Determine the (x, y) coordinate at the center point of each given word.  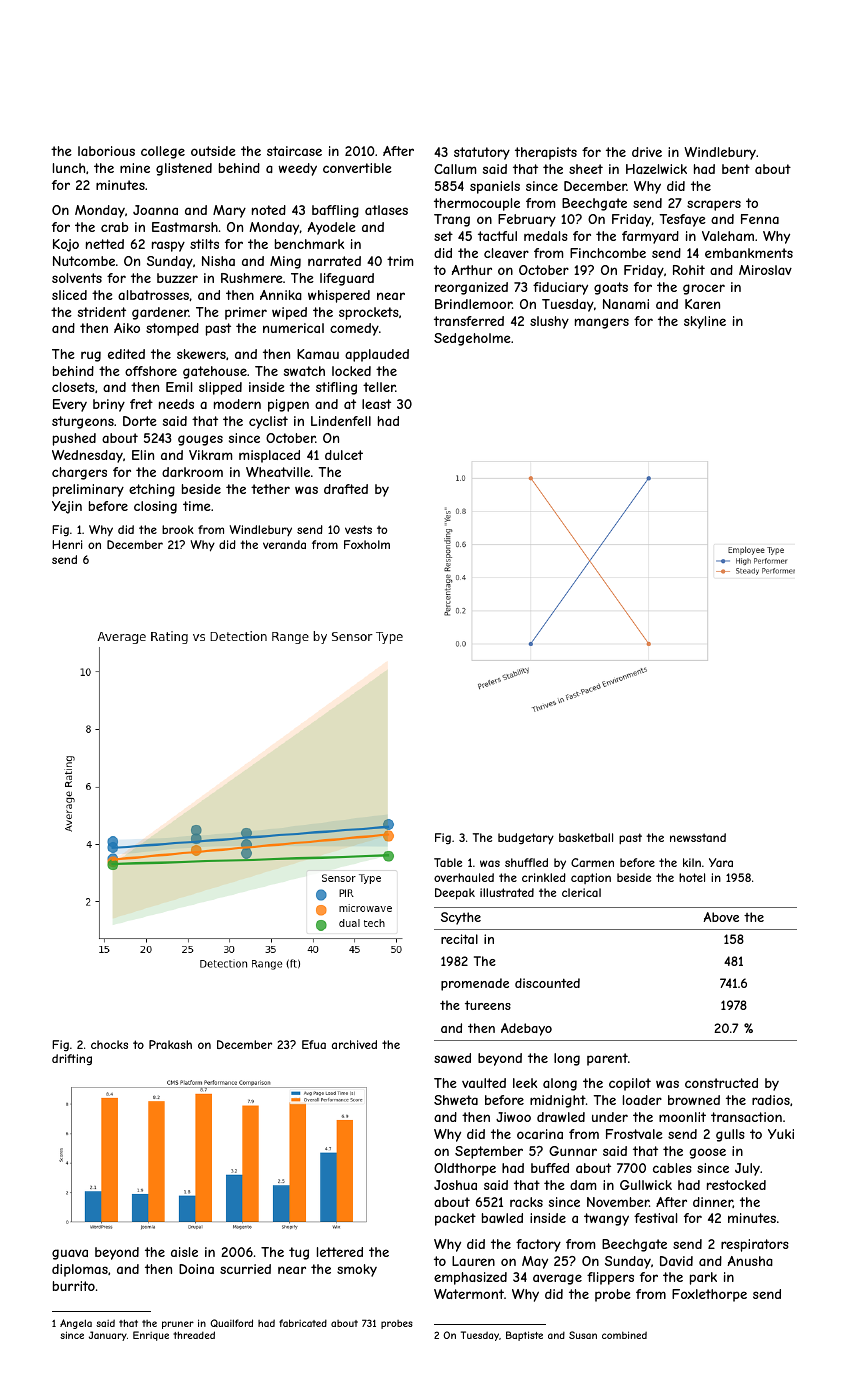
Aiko (127, 328)
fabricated (303, 1323)
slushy (549, 322)
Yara (721, 862)
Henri (67, 544)
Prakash (170, 1044)
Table (448, 862)
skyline (705, 322)
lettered (340, 1252)
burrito (74, 1286)
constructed (721, 1083)
